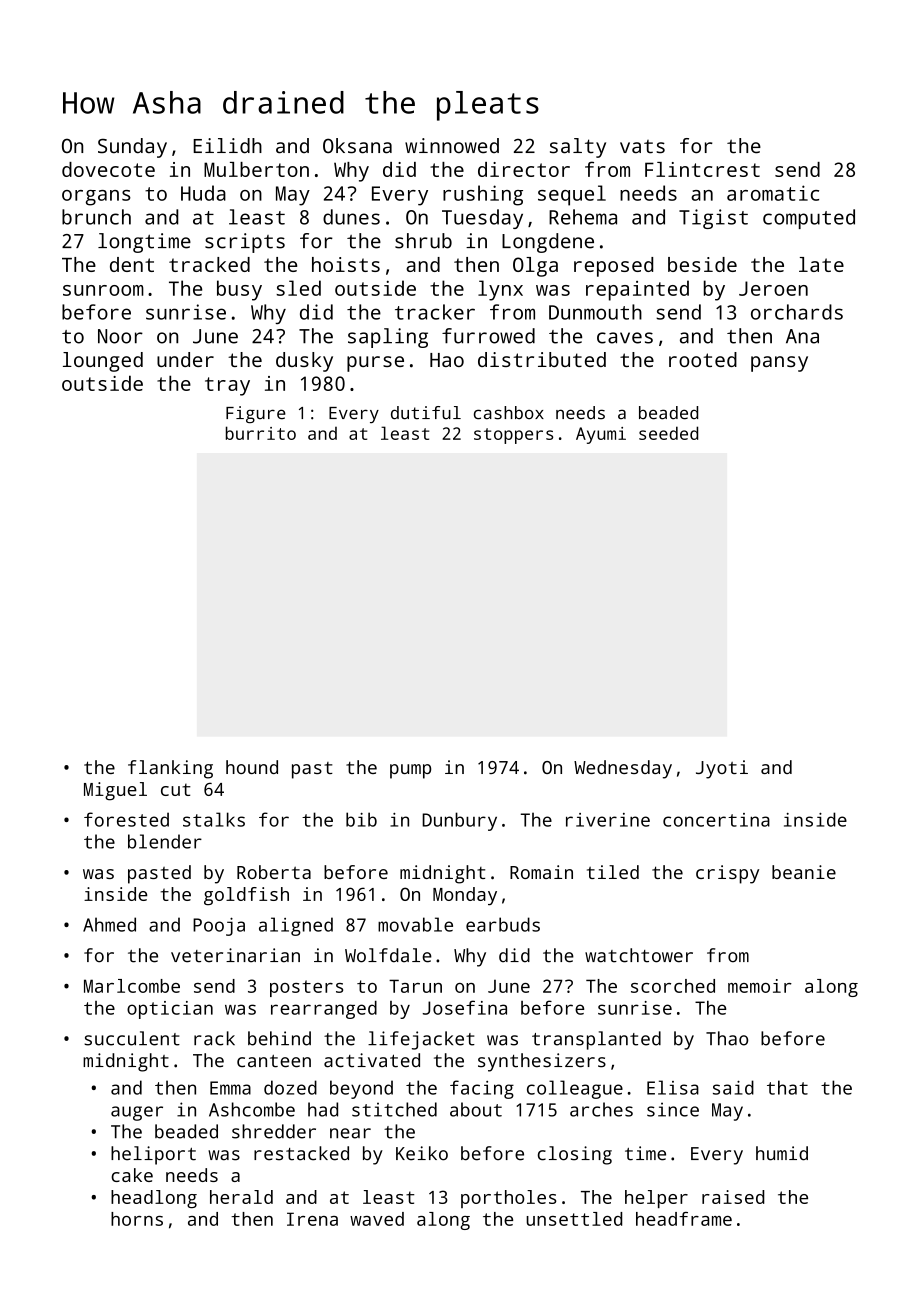  I want to click on waved, so click(377, 1219).
